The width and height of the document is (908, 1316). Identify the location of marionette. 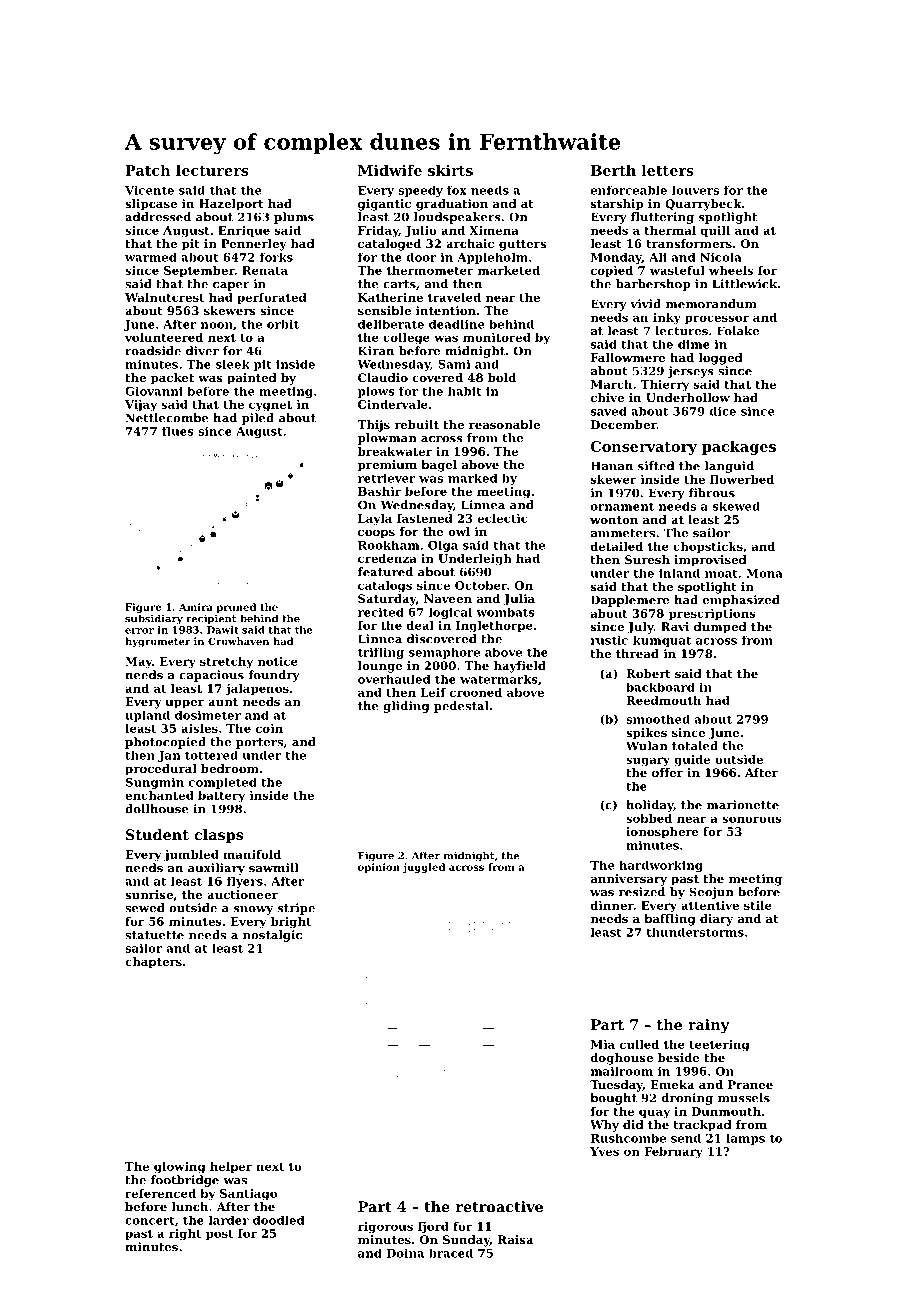
(743, 805).
